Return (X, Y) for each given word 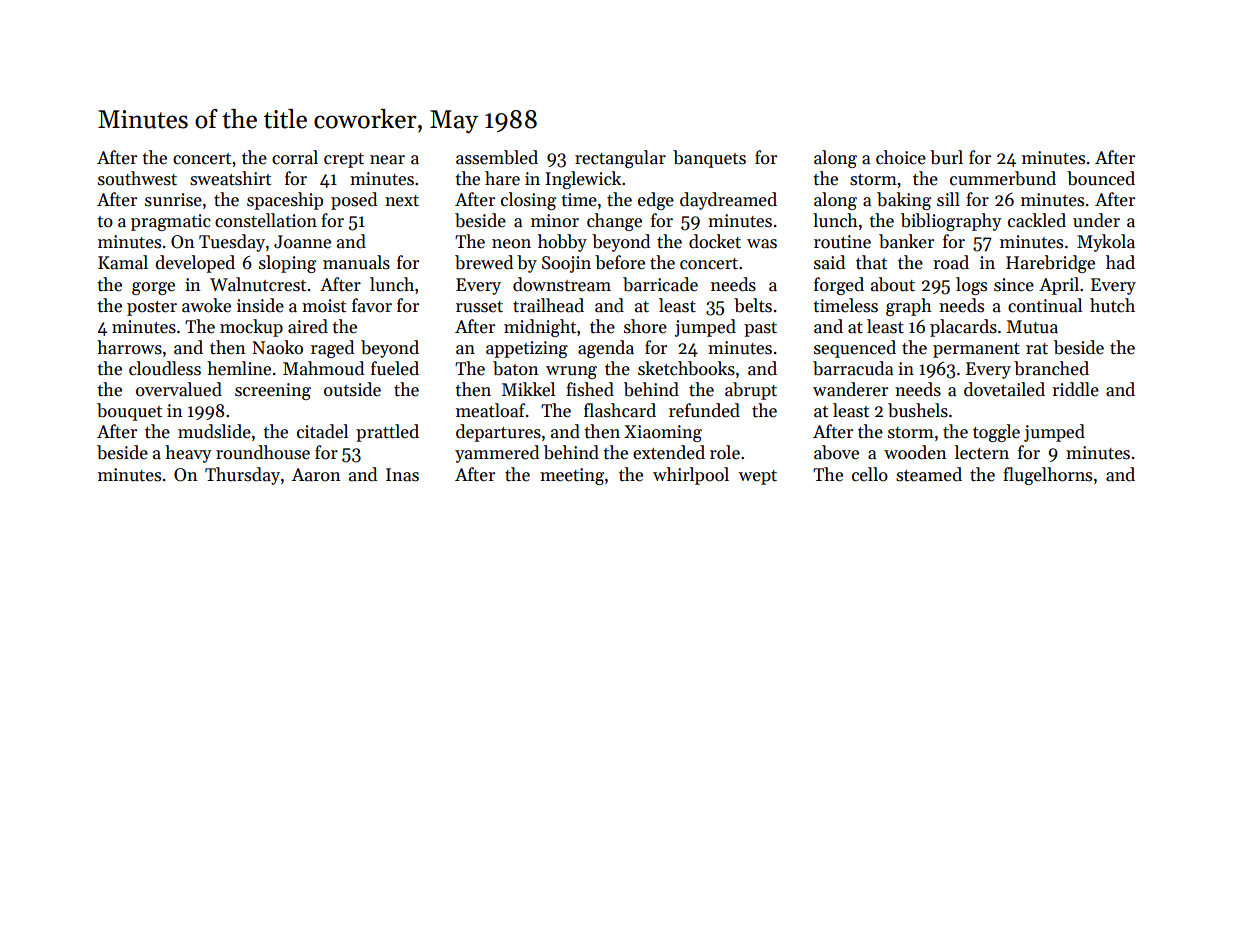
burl (946, 157)
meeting (572, 476)
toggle (996, 433)
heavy (188, 454)
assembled (497, 157)
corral (295, 157)
